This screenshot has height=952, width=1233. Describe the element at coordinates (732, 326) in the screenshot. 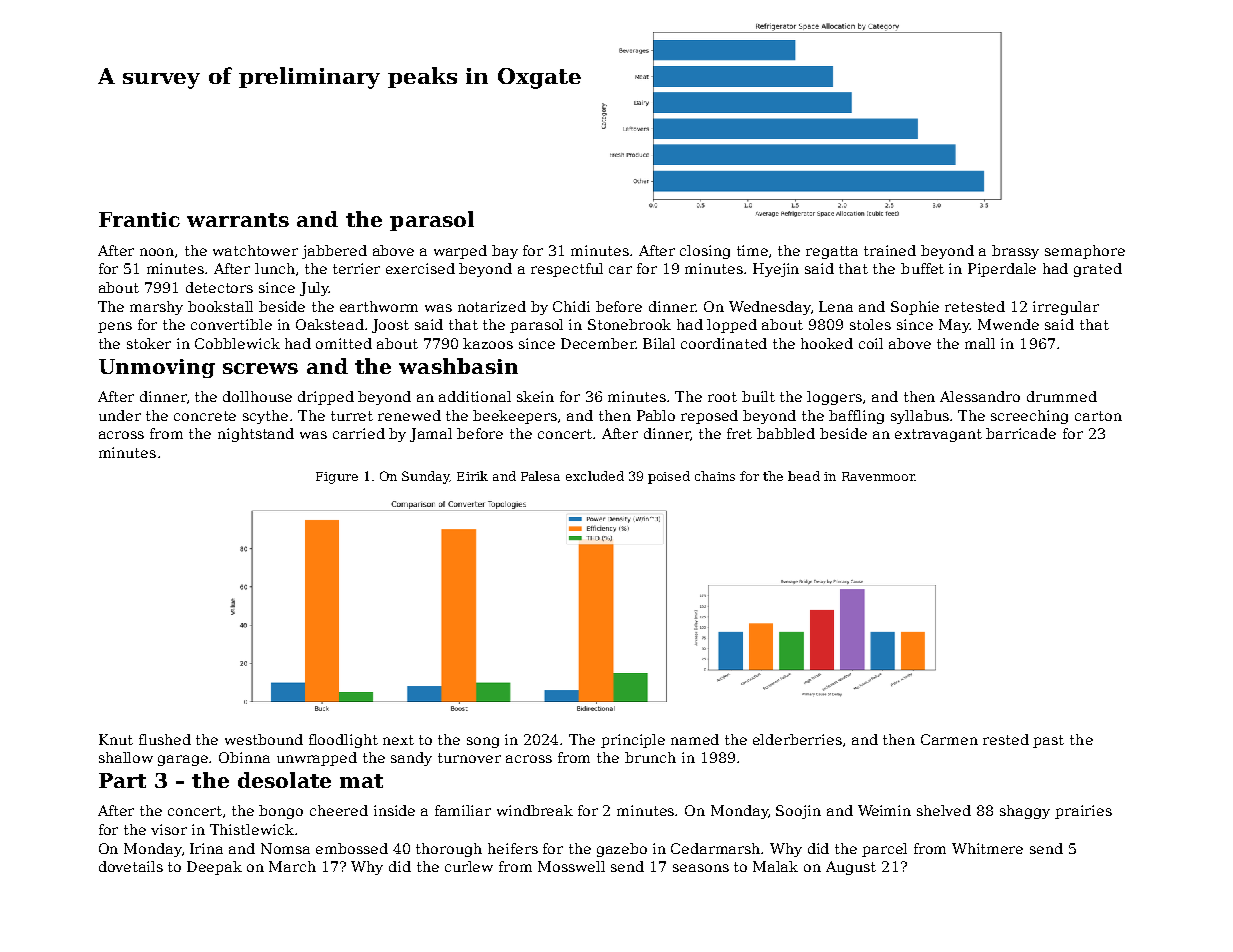

I see `lopped` at that location.
